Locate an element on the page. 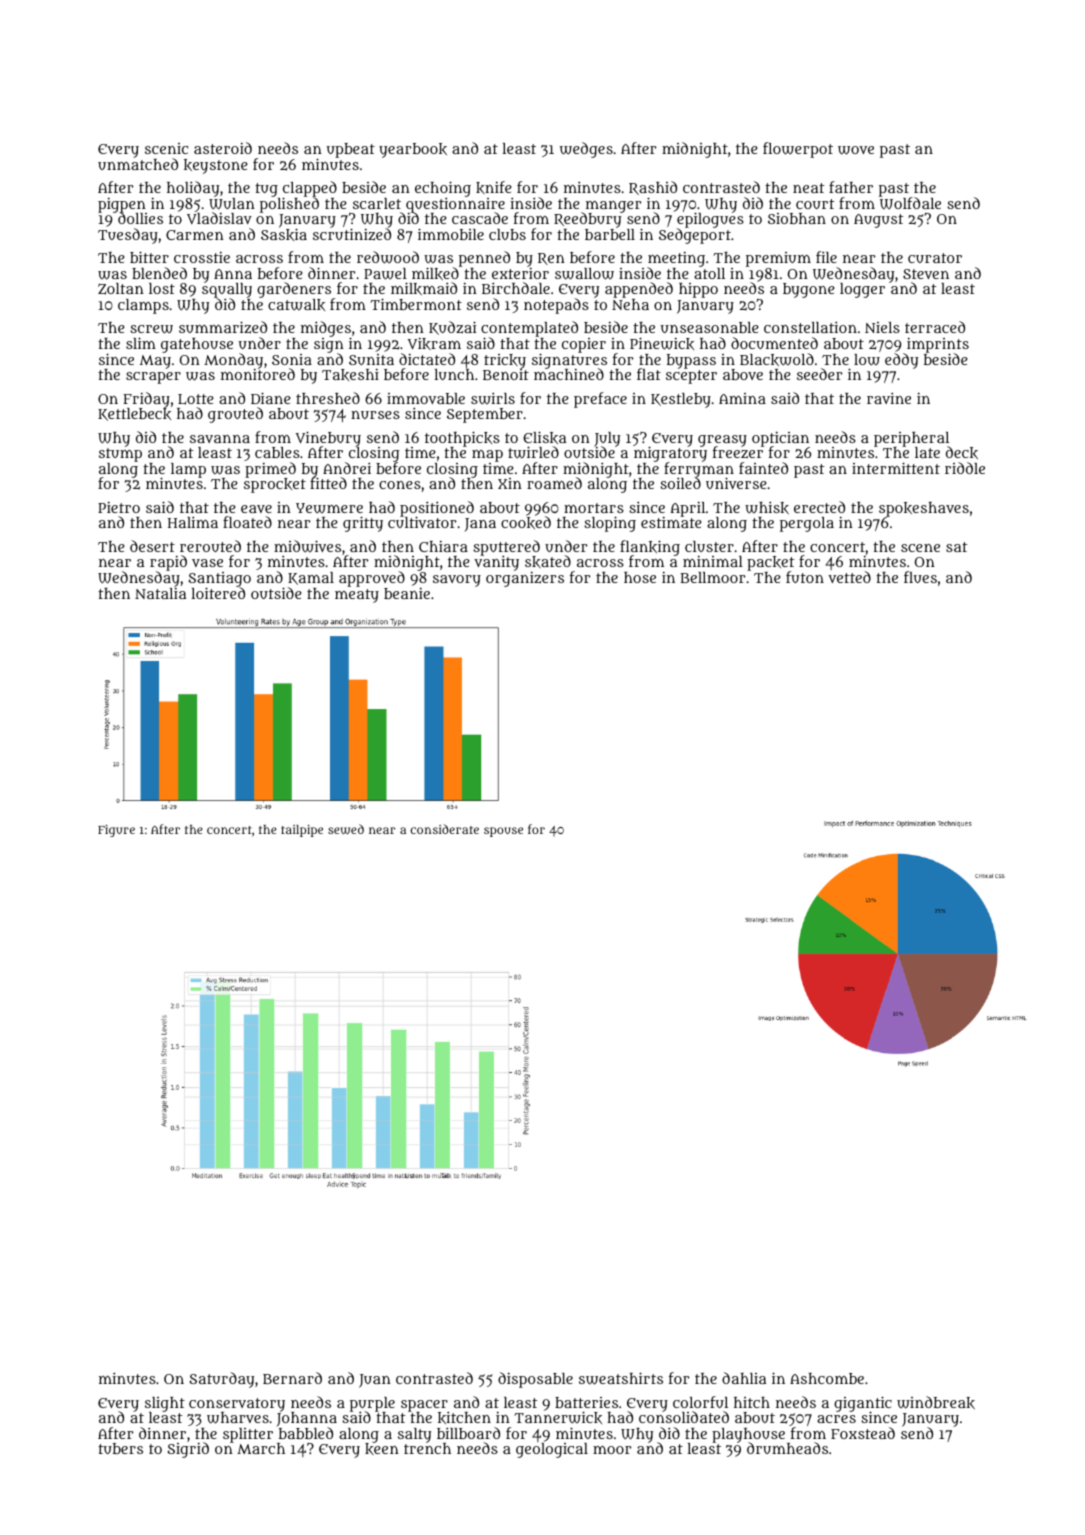 This document has width=1085, height=1535. tailpipe is located at coordinates (302, 831).
